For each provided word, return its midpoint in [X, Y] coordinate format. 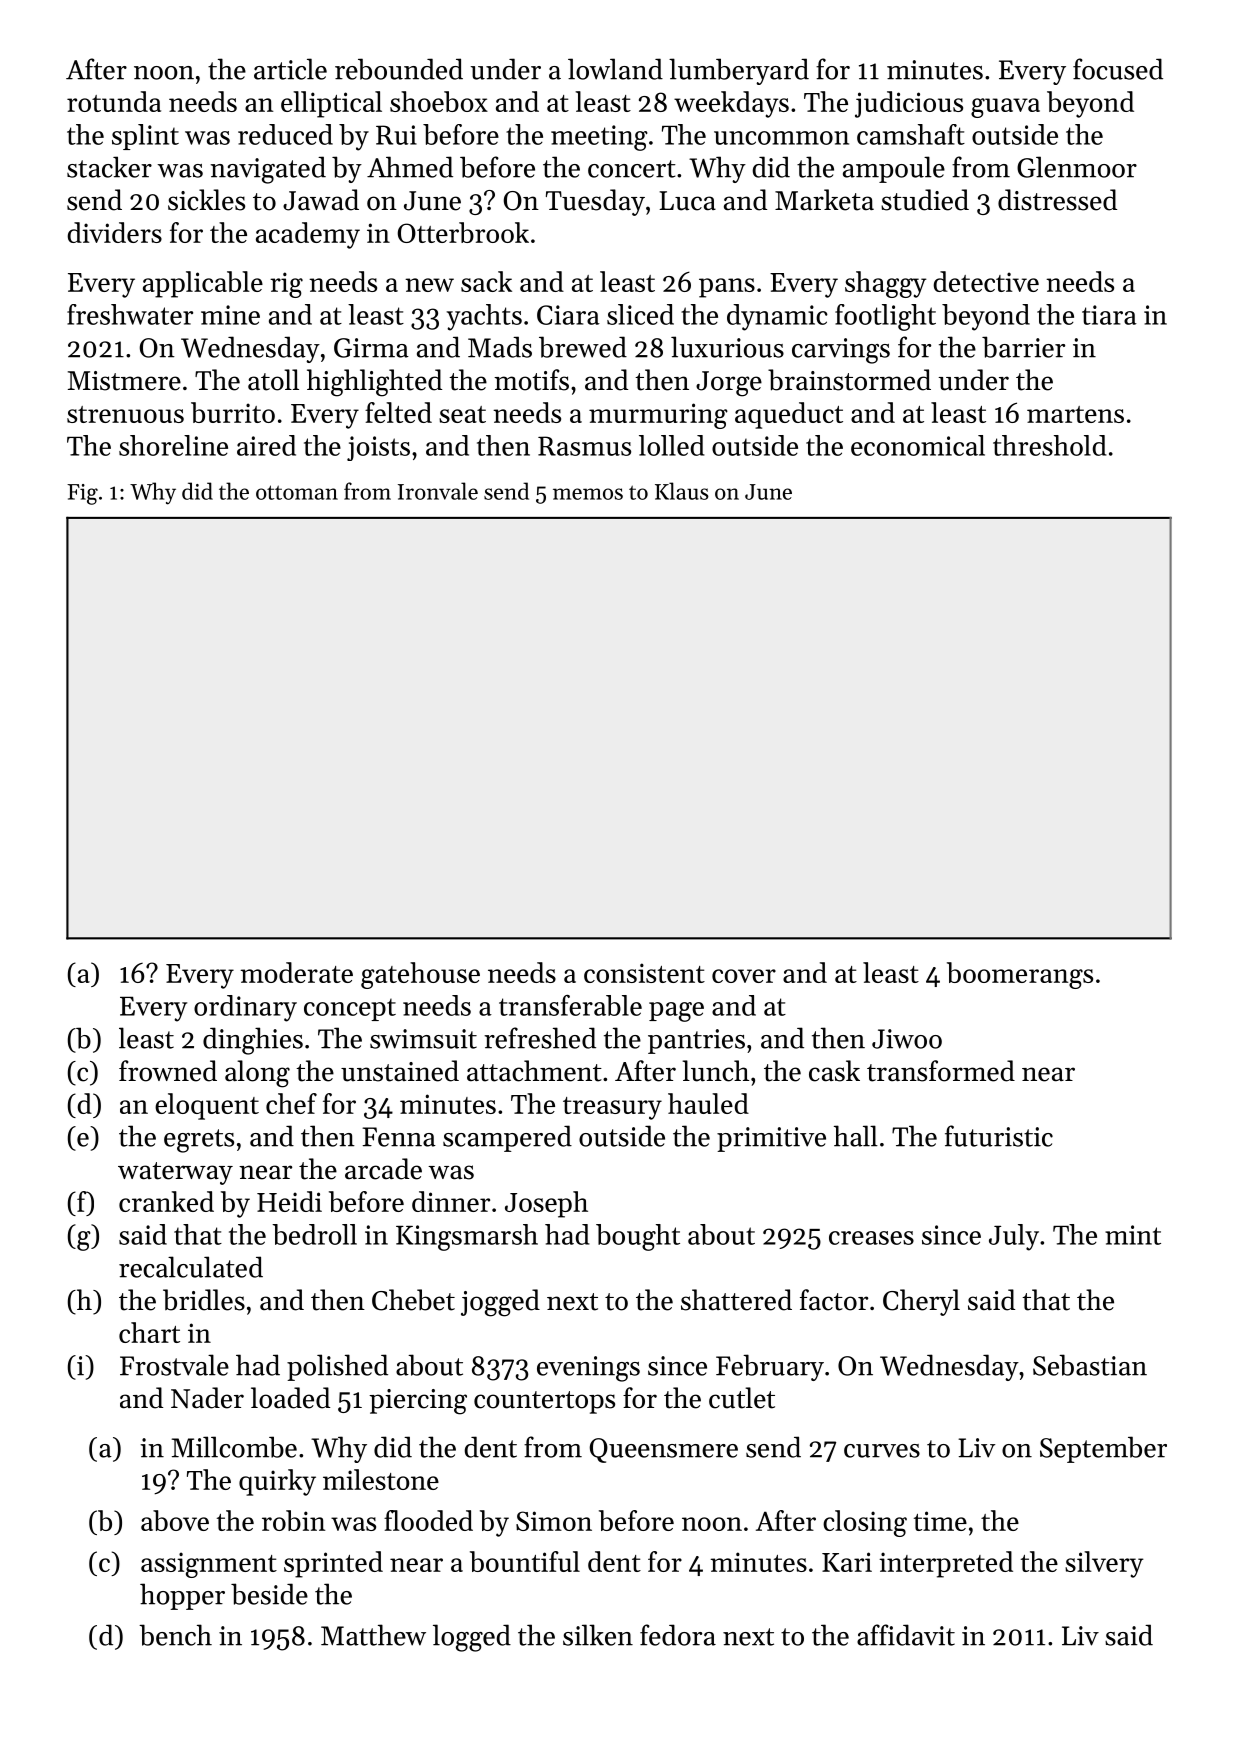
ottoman [297, 492]
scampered [507, 1138]
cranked [166, 1201]
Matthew [373, 1635]
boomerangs [1020, 975]
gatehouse [420, 975]
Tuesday [595, 202]
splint [145, 137]
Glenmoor [1077, 167]
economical [918, 445]
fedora [678, 1635]
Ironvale [438, 491]
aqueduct [789, 415]
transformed [941, 1071]
